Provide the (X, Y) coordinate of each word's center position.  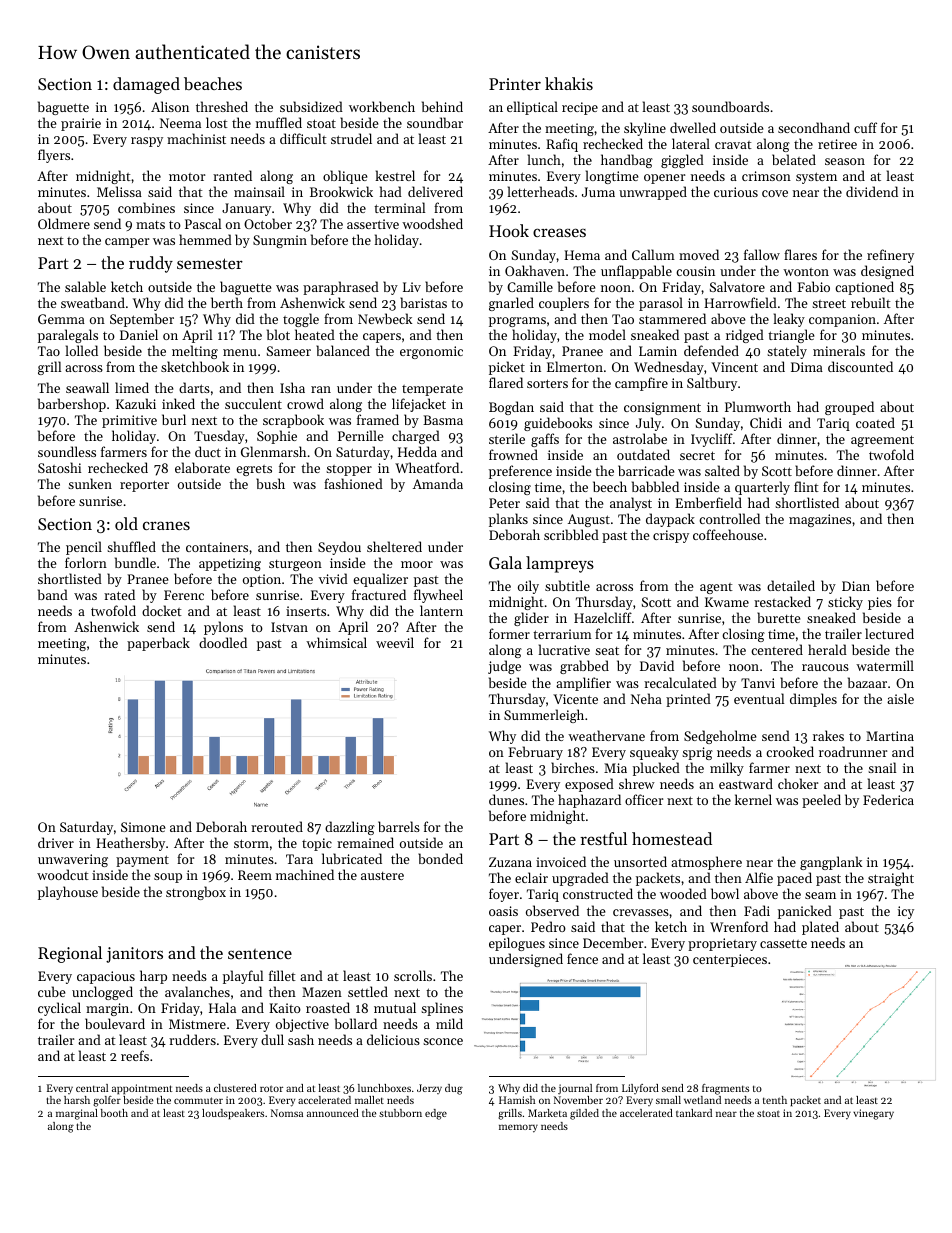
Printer (515, 84)
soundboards (730, 106)
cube (52, 991)
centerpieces (730, 960)
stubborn (400, 1113)
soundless (67, 451)
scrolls (413, 975)
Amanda (438, 483)
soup (168, 878)
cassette (783, 943)
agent (716, 588)
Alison (170, 106)
